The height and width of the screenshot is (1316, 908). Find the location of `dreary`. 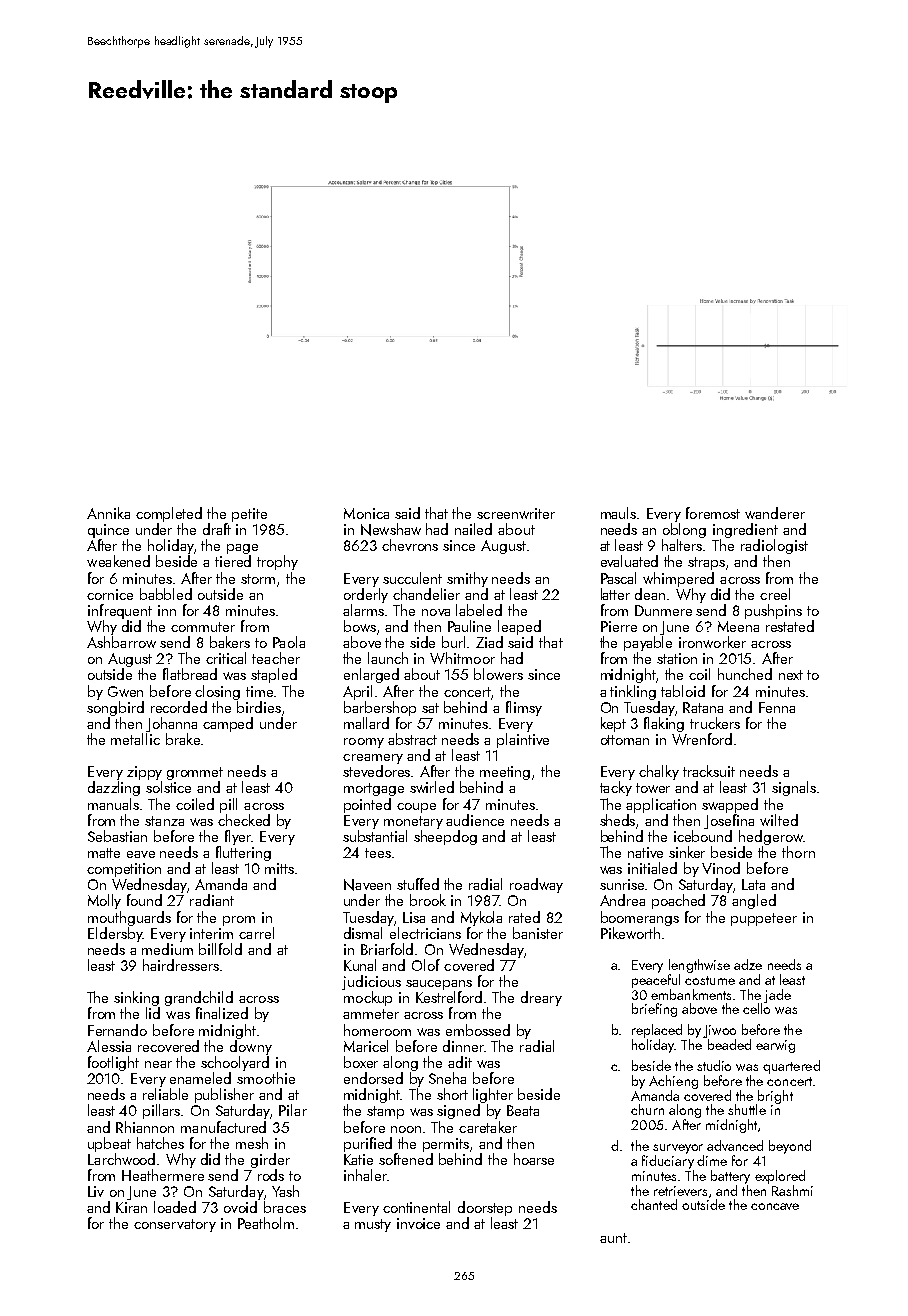

dreary is located at coordinates (541, 998).
